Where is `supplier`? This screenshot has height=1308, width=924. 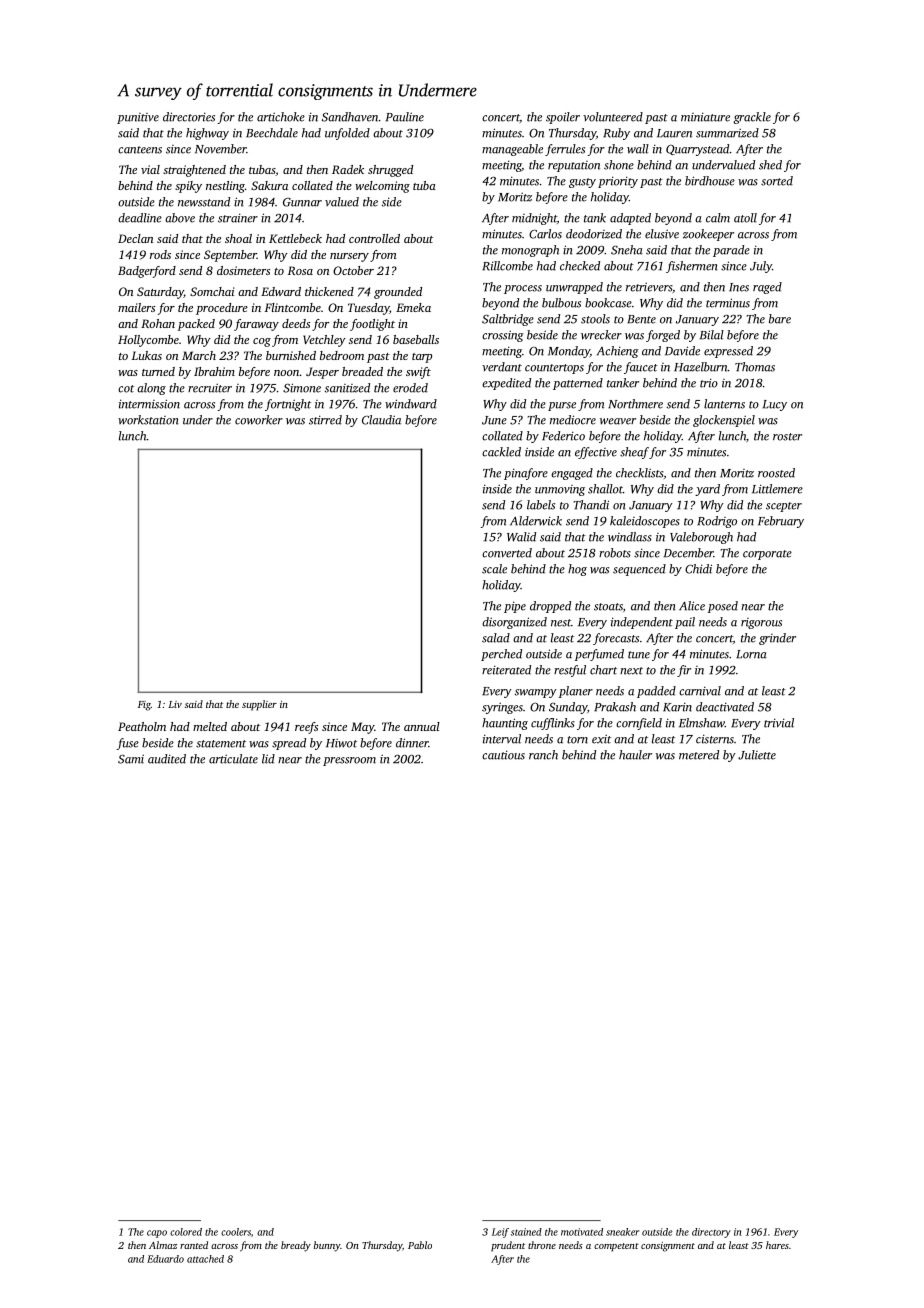 supplier is located at coordinates (259, 705).
